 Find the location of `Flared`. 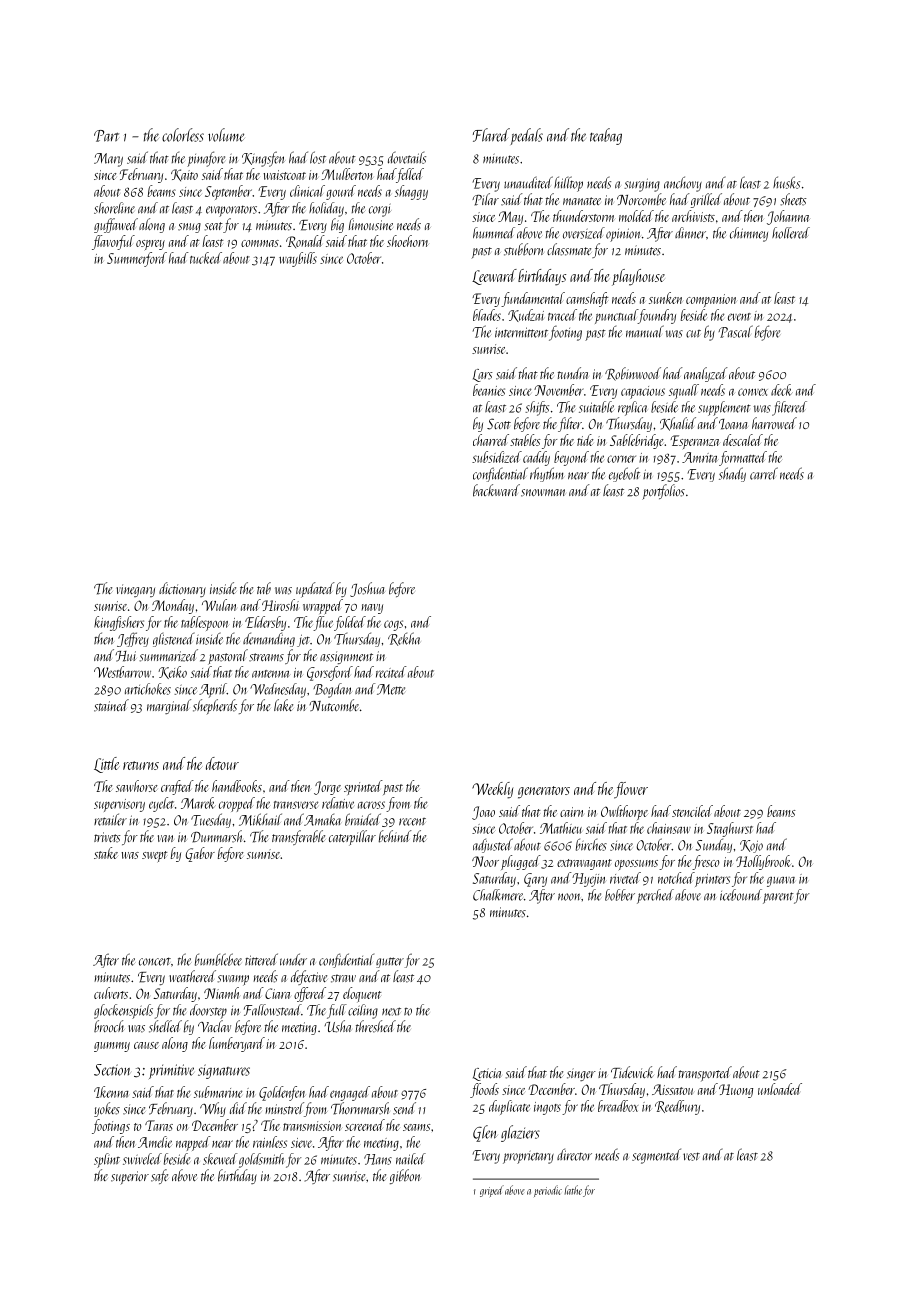

Flared is located at coordinates (491, 135).
